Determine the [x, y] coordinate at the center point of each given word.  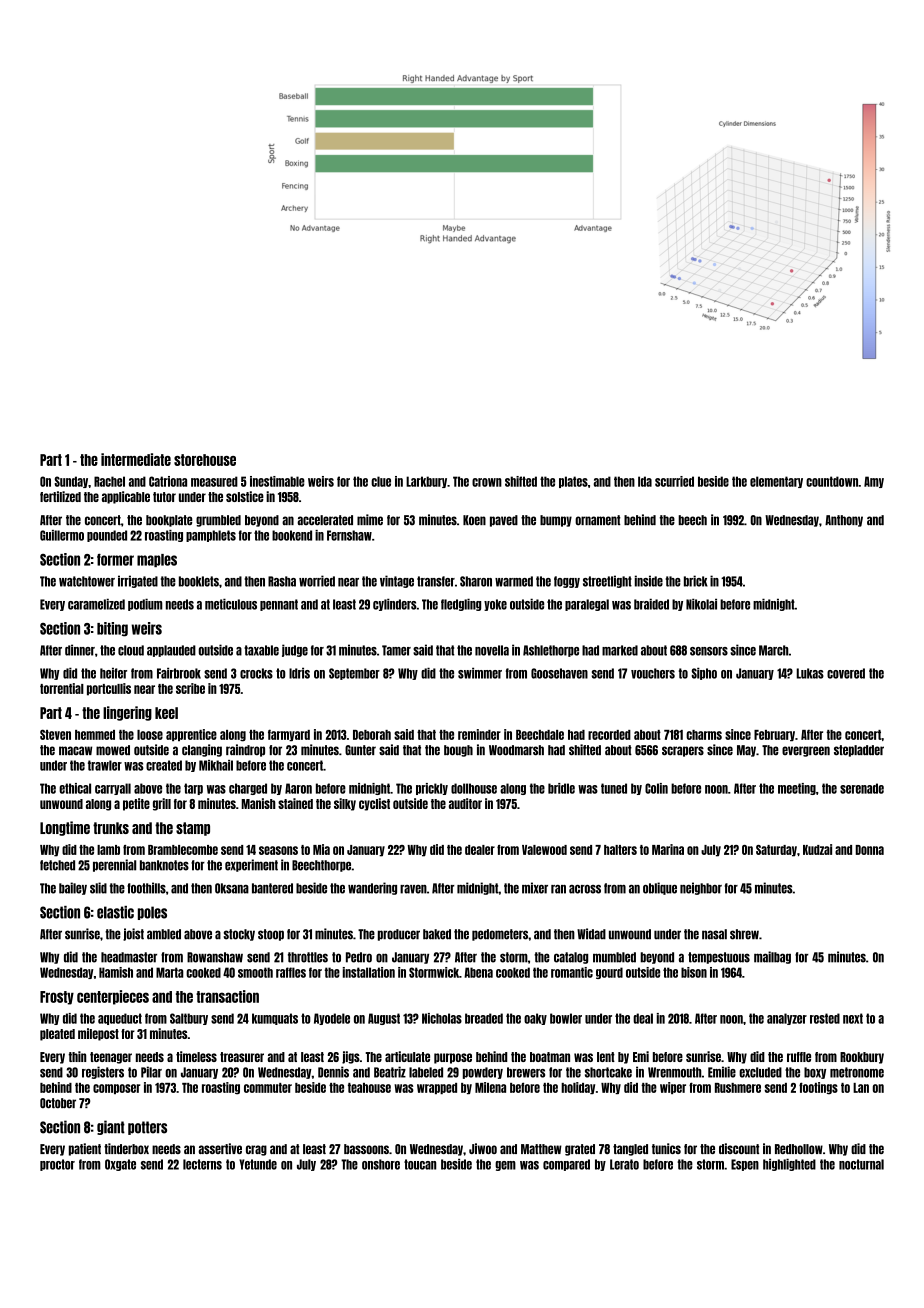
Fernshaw [349, 535]
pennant [279, 605]
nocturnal [861, 1164]
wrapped [437, 1088]
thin [77, 1056]
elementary [776, 482]
